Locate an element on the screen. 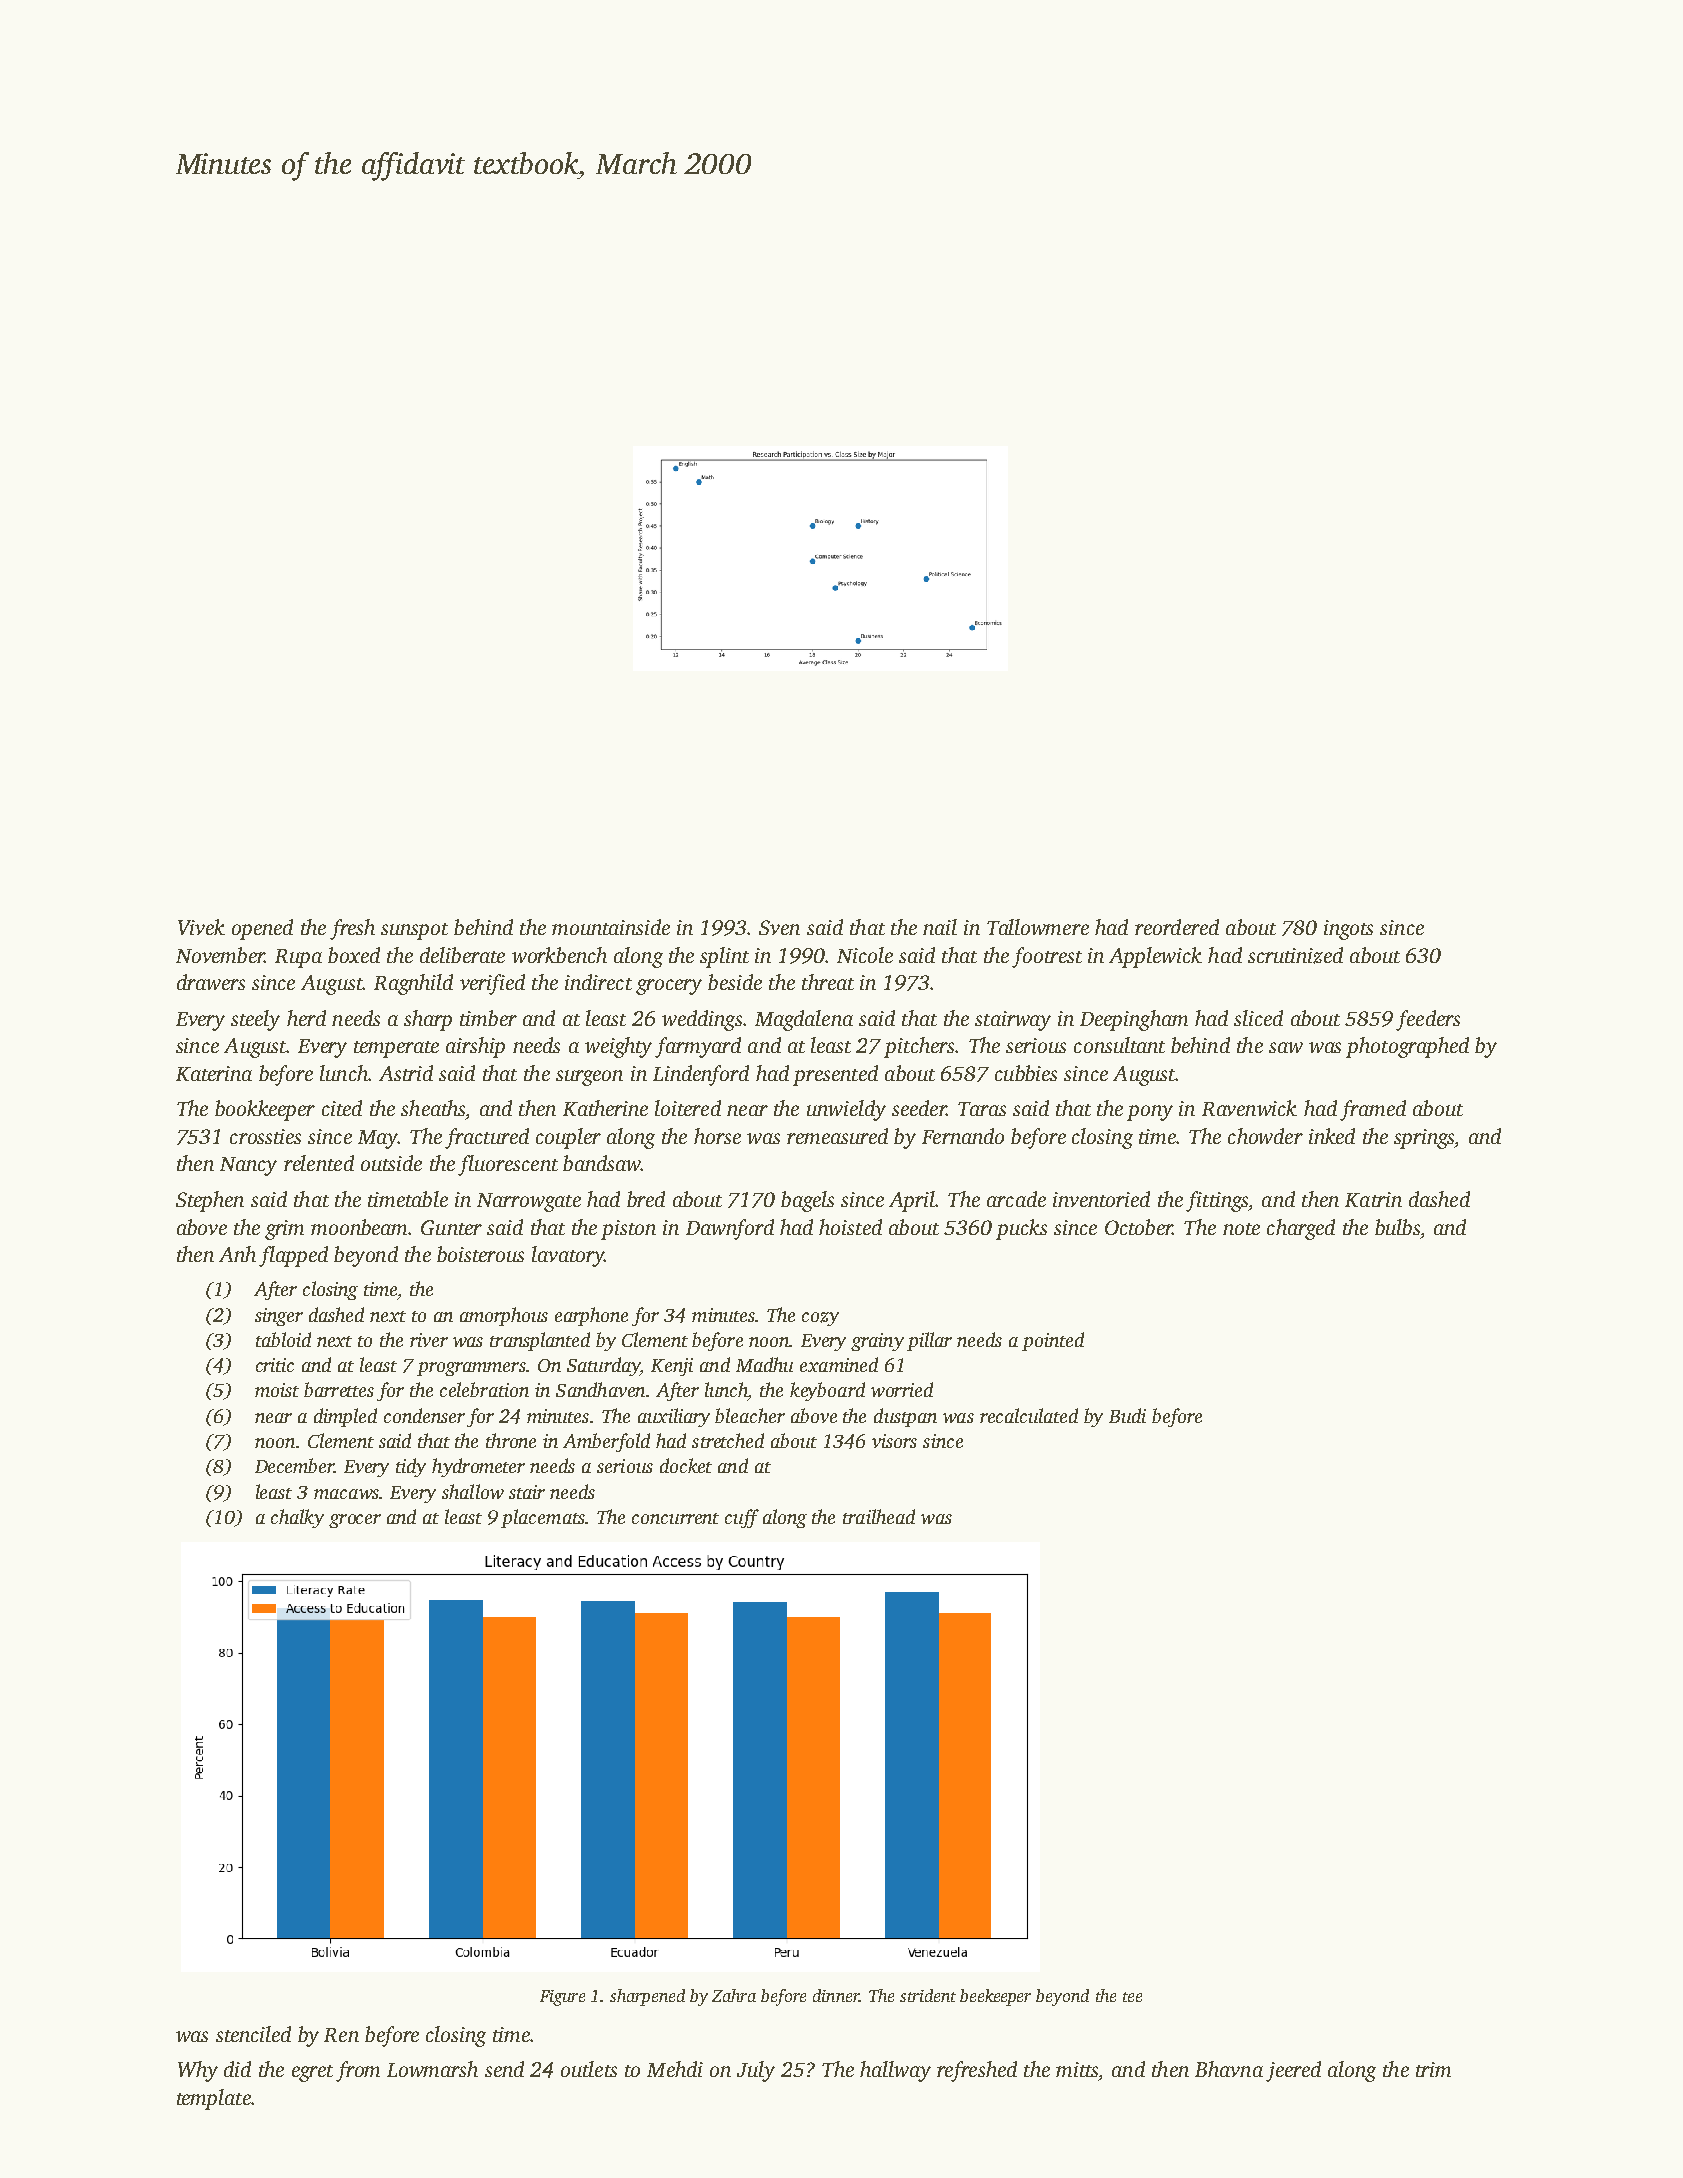 The image size is (1683, 2178). concurrent is located at coordinates (675, 1518).
